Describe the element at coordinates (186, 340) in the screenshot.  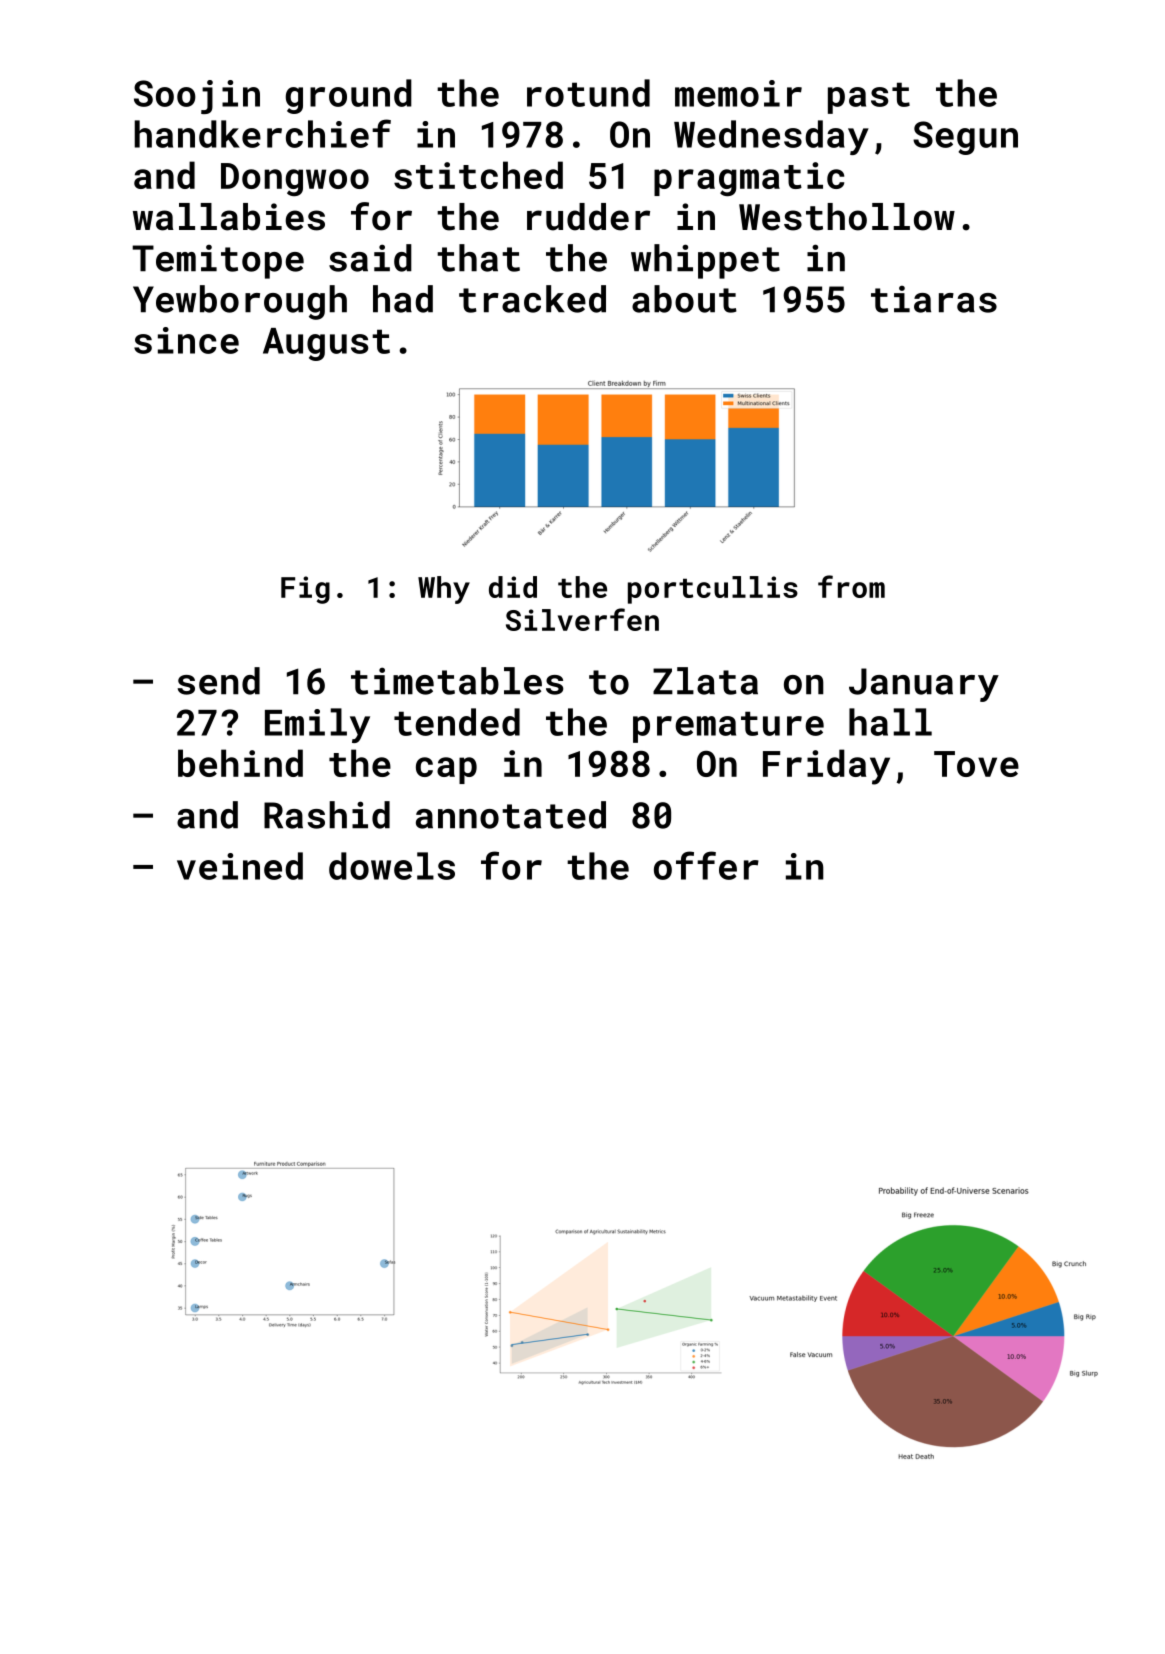
I see `since` at that location.
